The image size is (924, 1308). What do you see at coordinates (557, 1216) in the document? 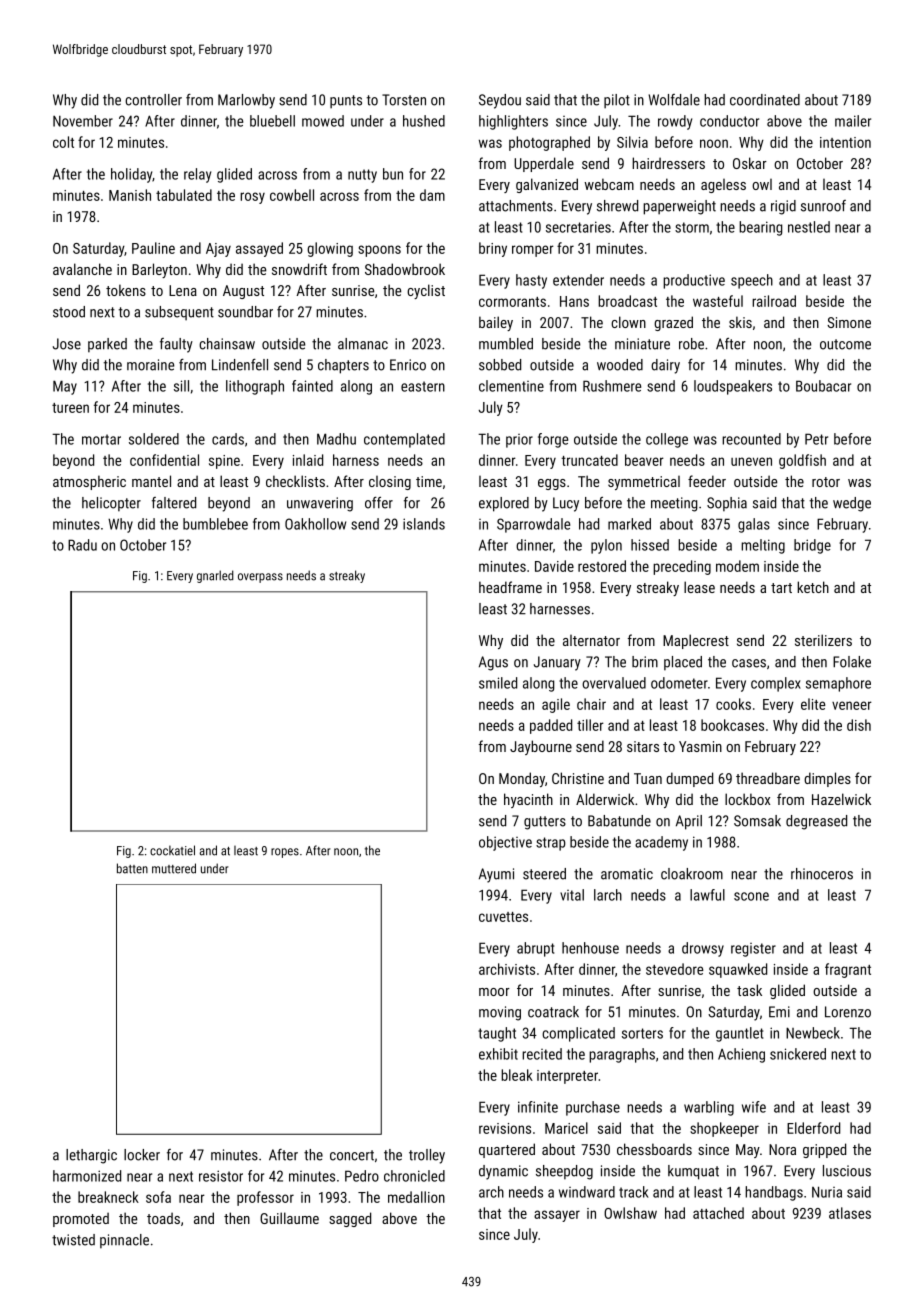
I see `assayer` at bounding box center [557, 1216].
